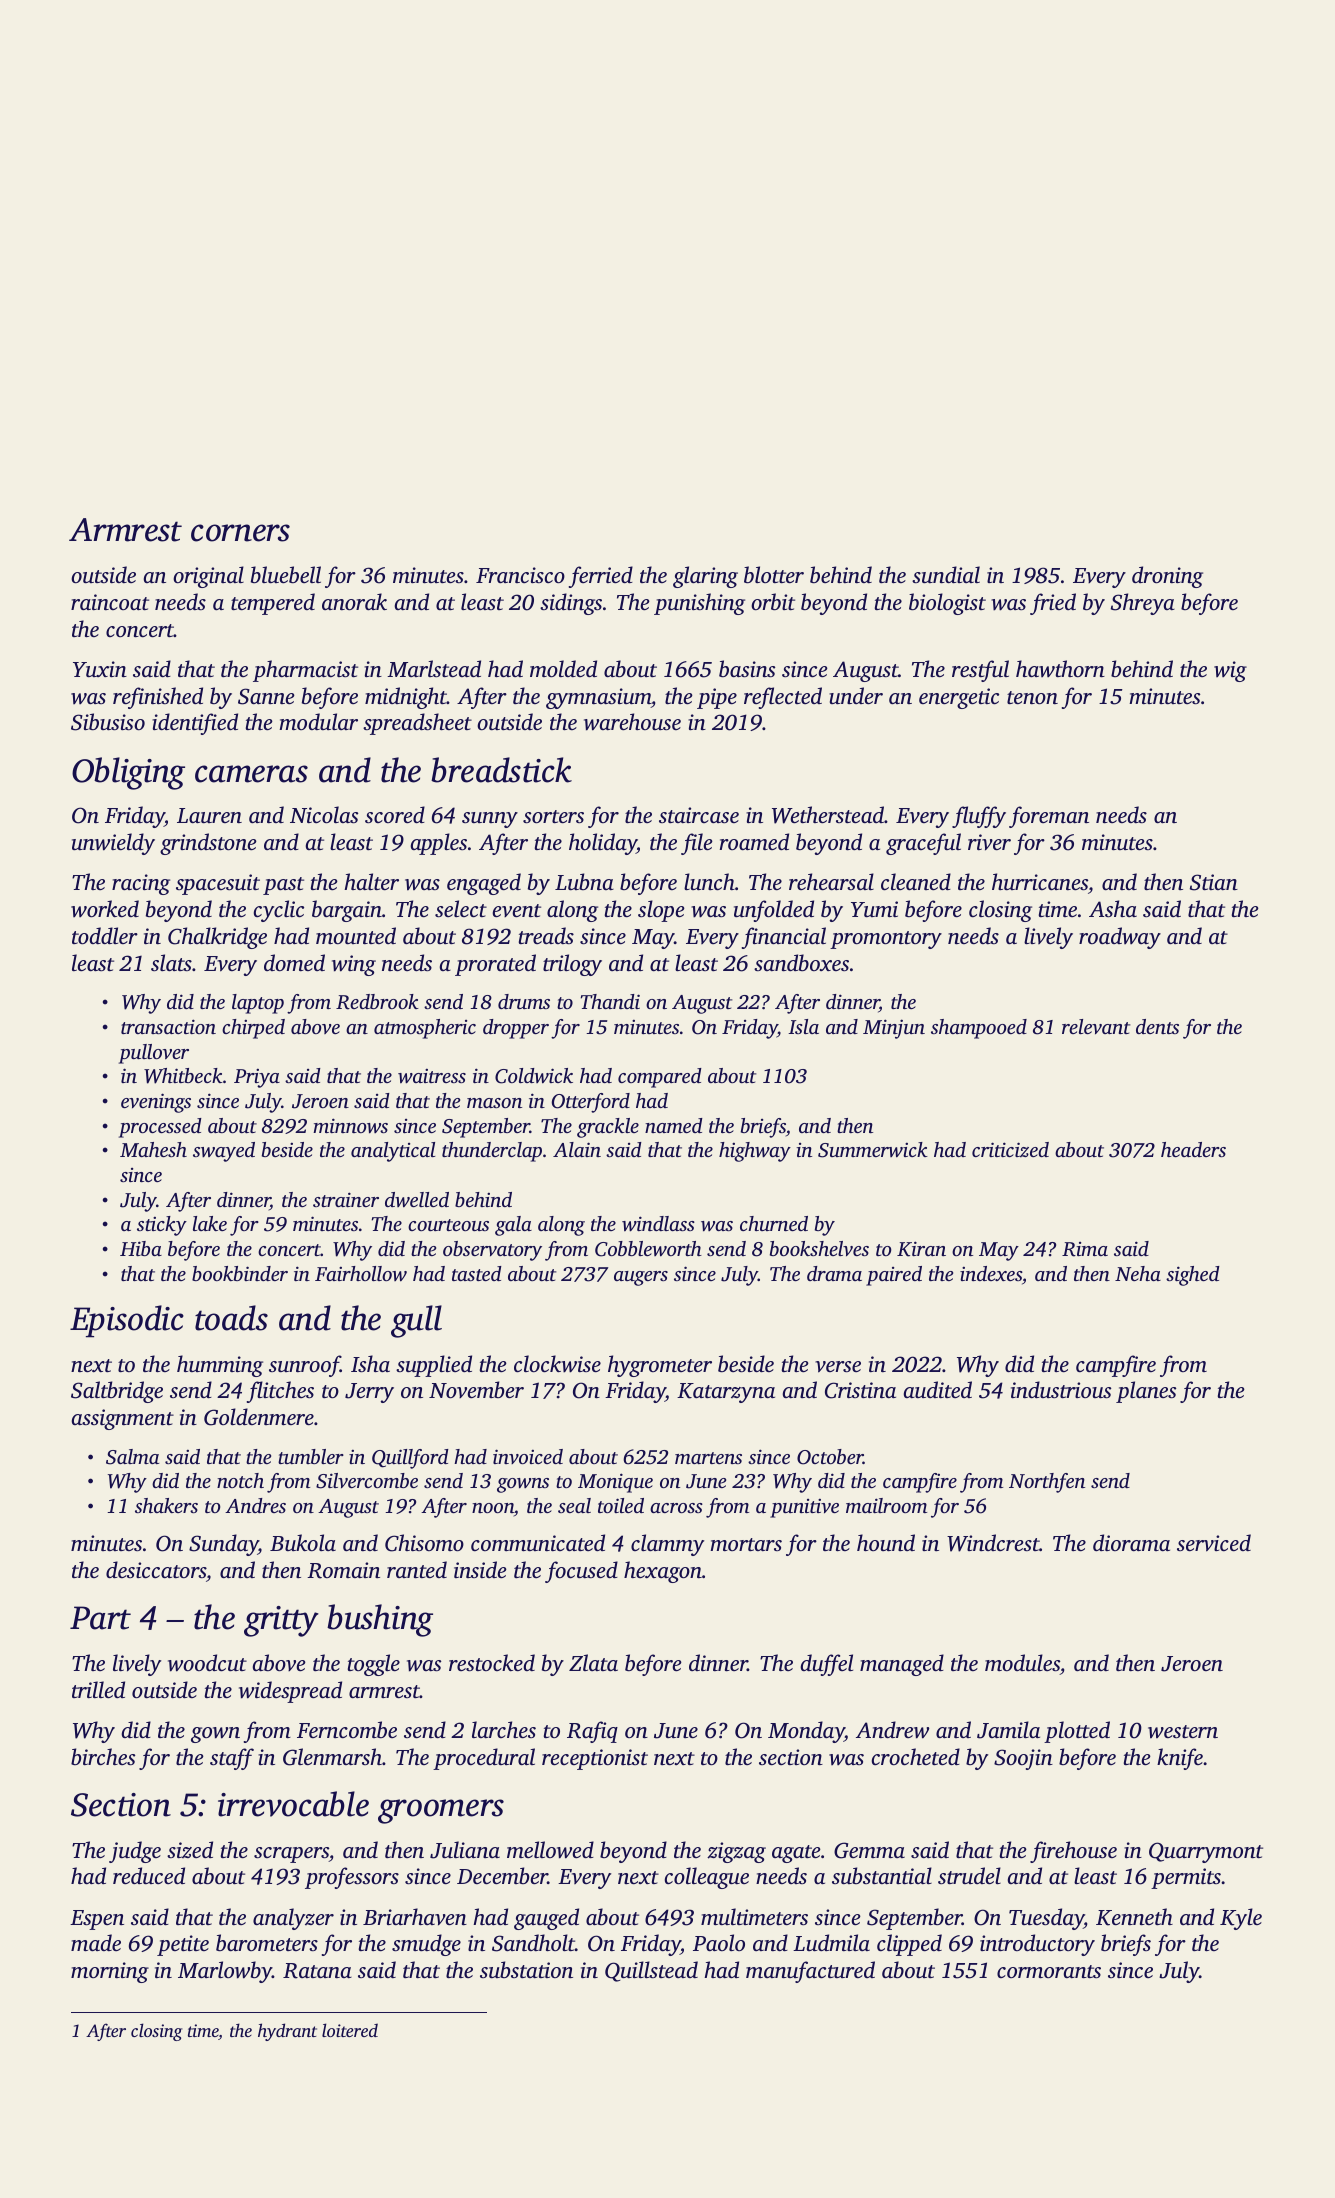 The width and height of the screenshot is (1335, 2198). Describe the element at coordinates (110, 602) in the screenshot. I see `raincoat` at that location.
